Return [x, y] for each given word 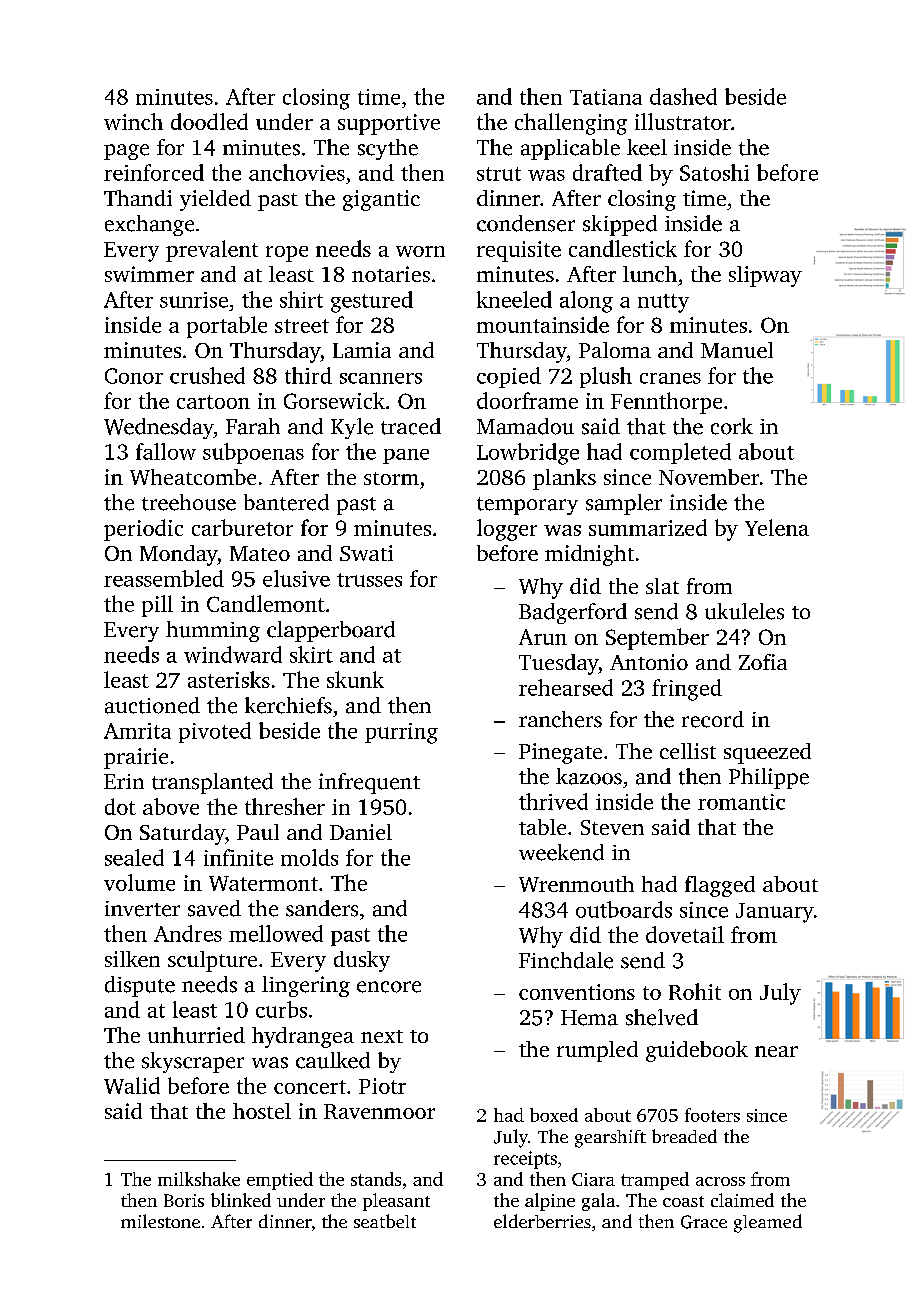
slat [662, 586]
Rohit [695, 991]
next [382, 1036]
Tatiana [606, 97]
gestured [372, 302]
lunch [650, 274]
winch [133, 121]
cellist [688, 751]
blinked [241, 1200]
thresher [285, 806]
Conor [134, 376]
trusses [369, 580]
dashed [683, 96]
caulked [333, 1060]
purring [401, 733]
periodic [143, 530]
